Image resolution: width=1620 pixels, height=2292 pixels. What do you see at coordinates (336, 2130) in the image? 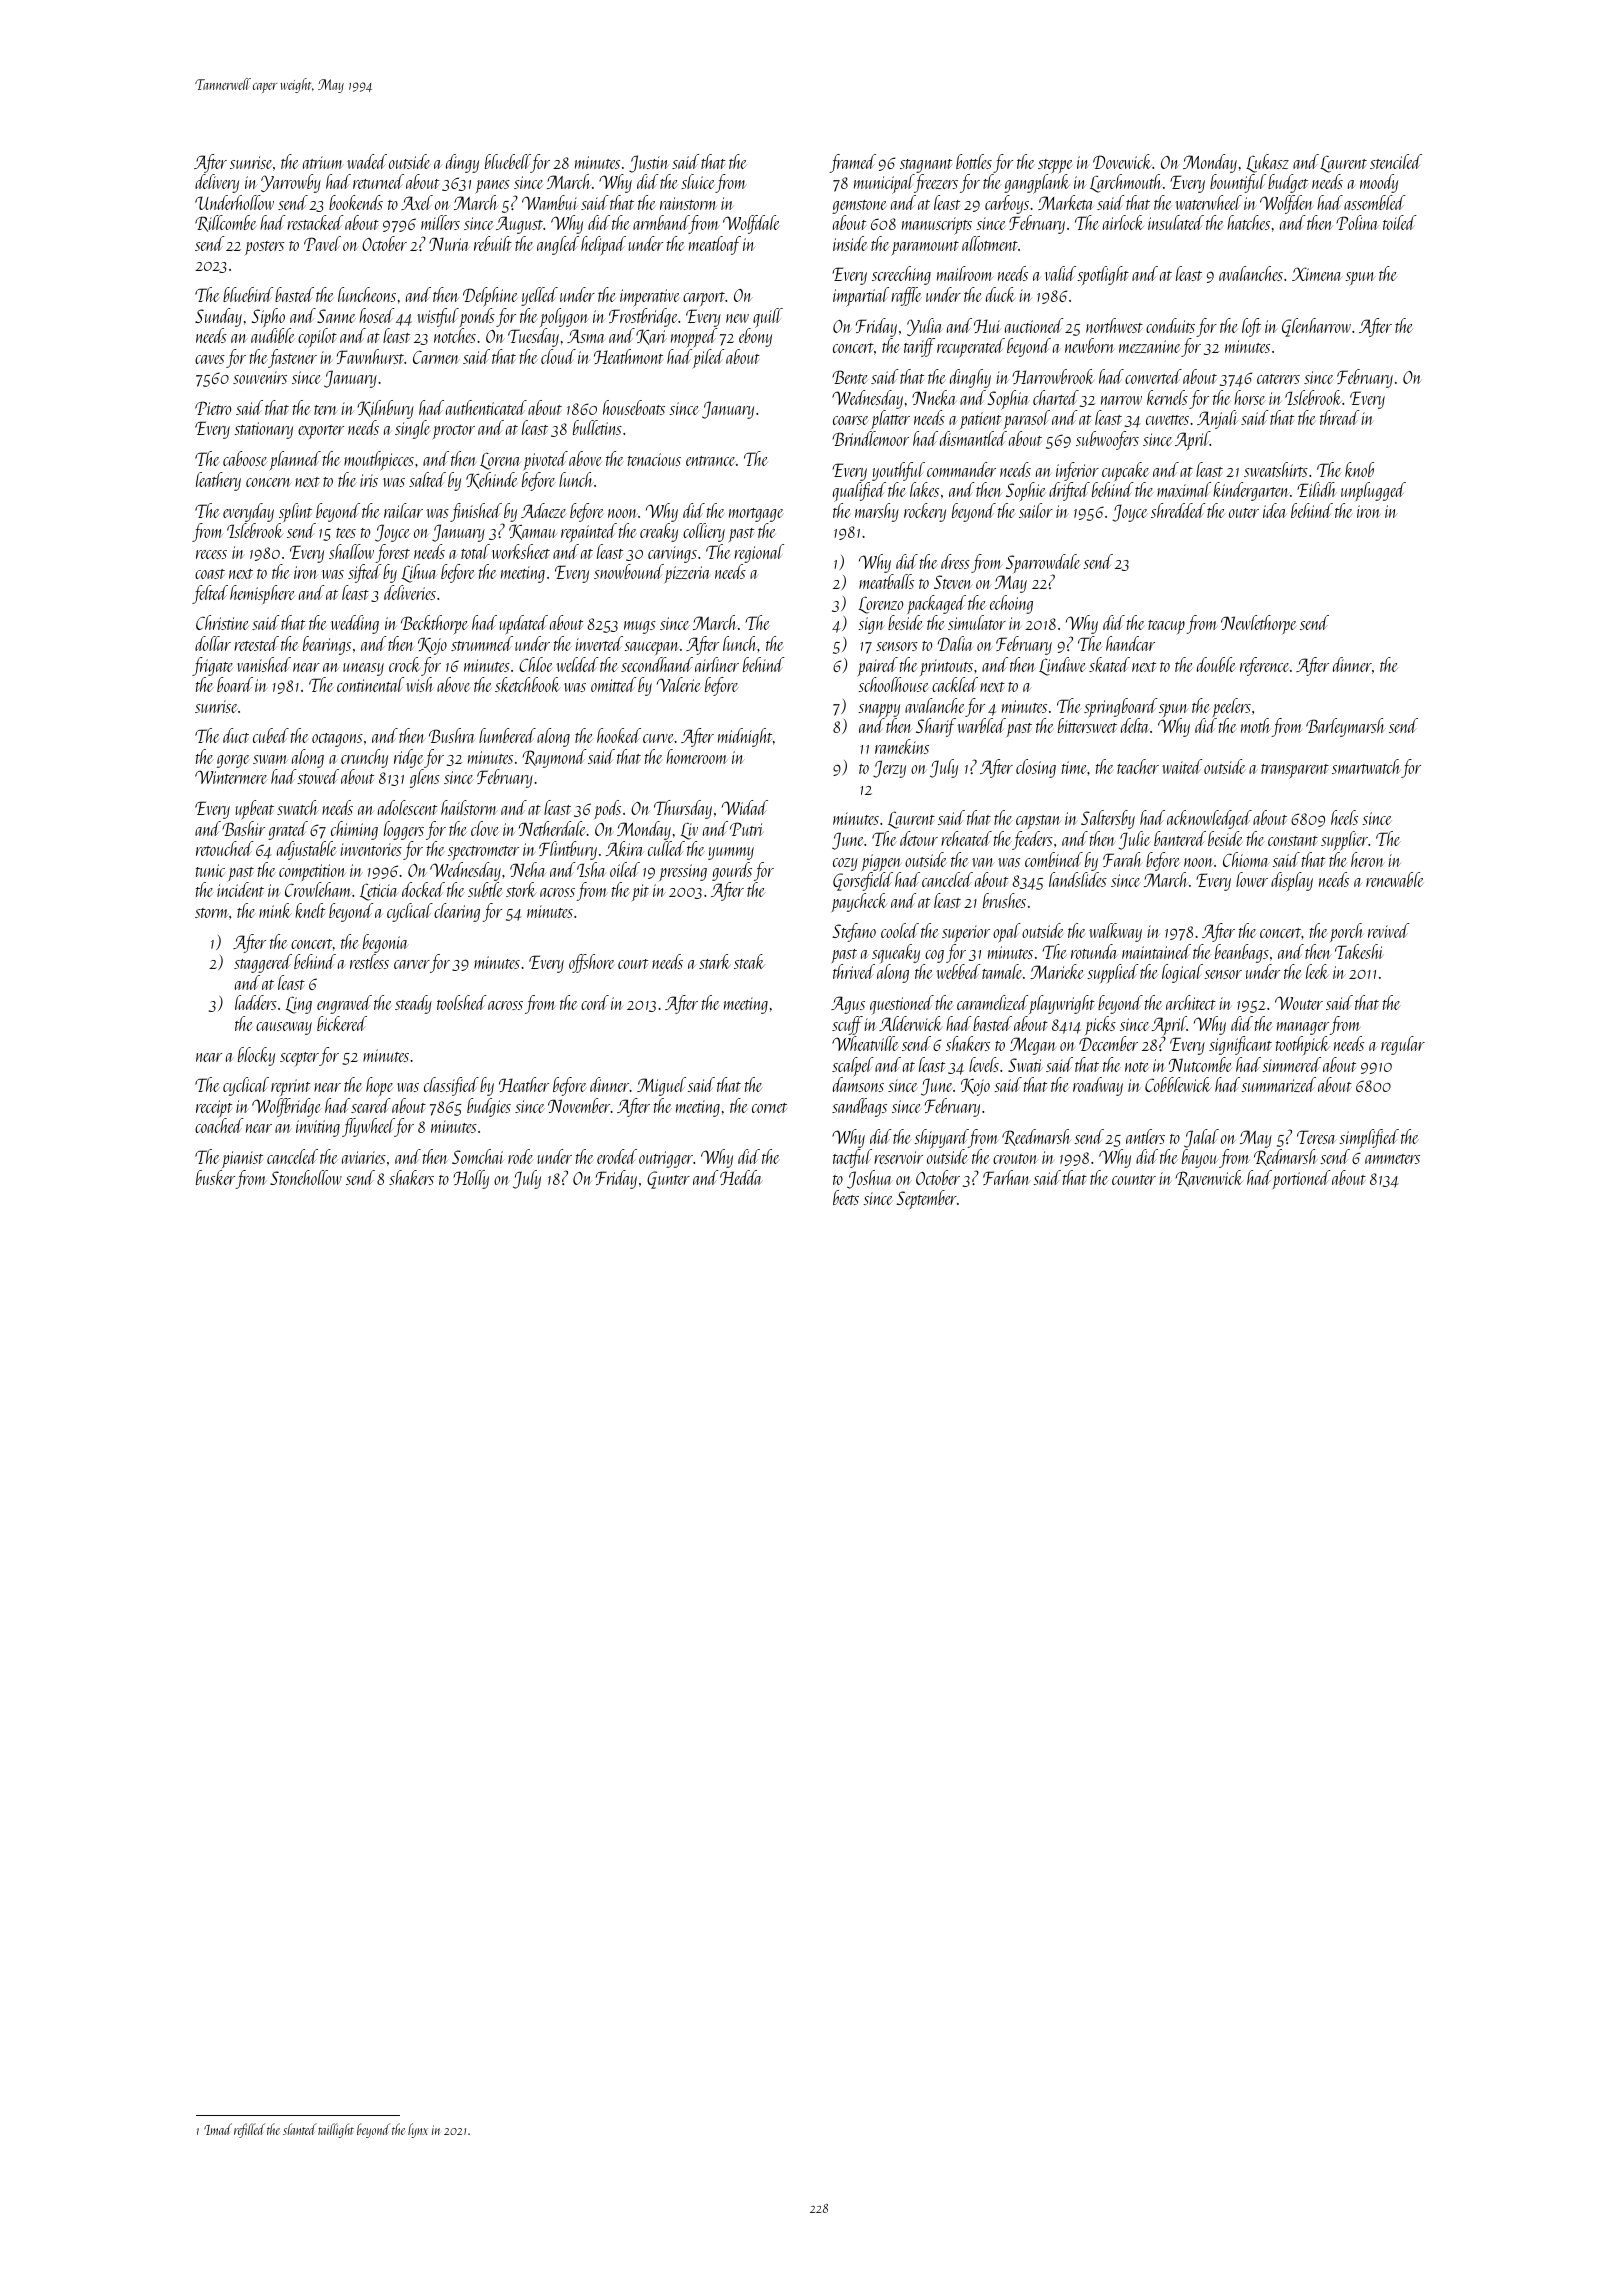
I see `taillight` at bounding box center [336, 2130].
